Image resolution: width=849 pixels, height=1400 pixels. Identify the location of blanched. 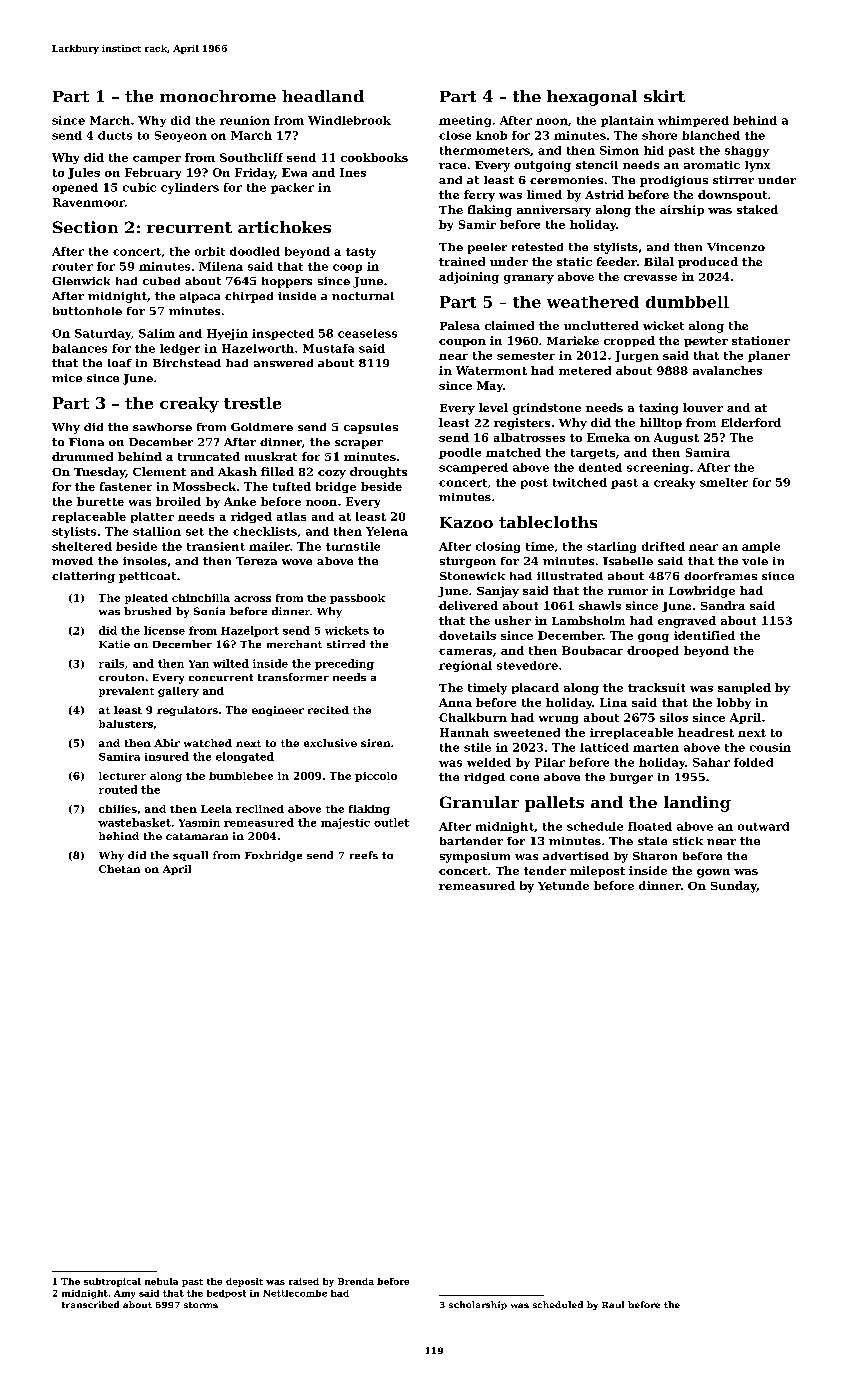
(711, 135).
